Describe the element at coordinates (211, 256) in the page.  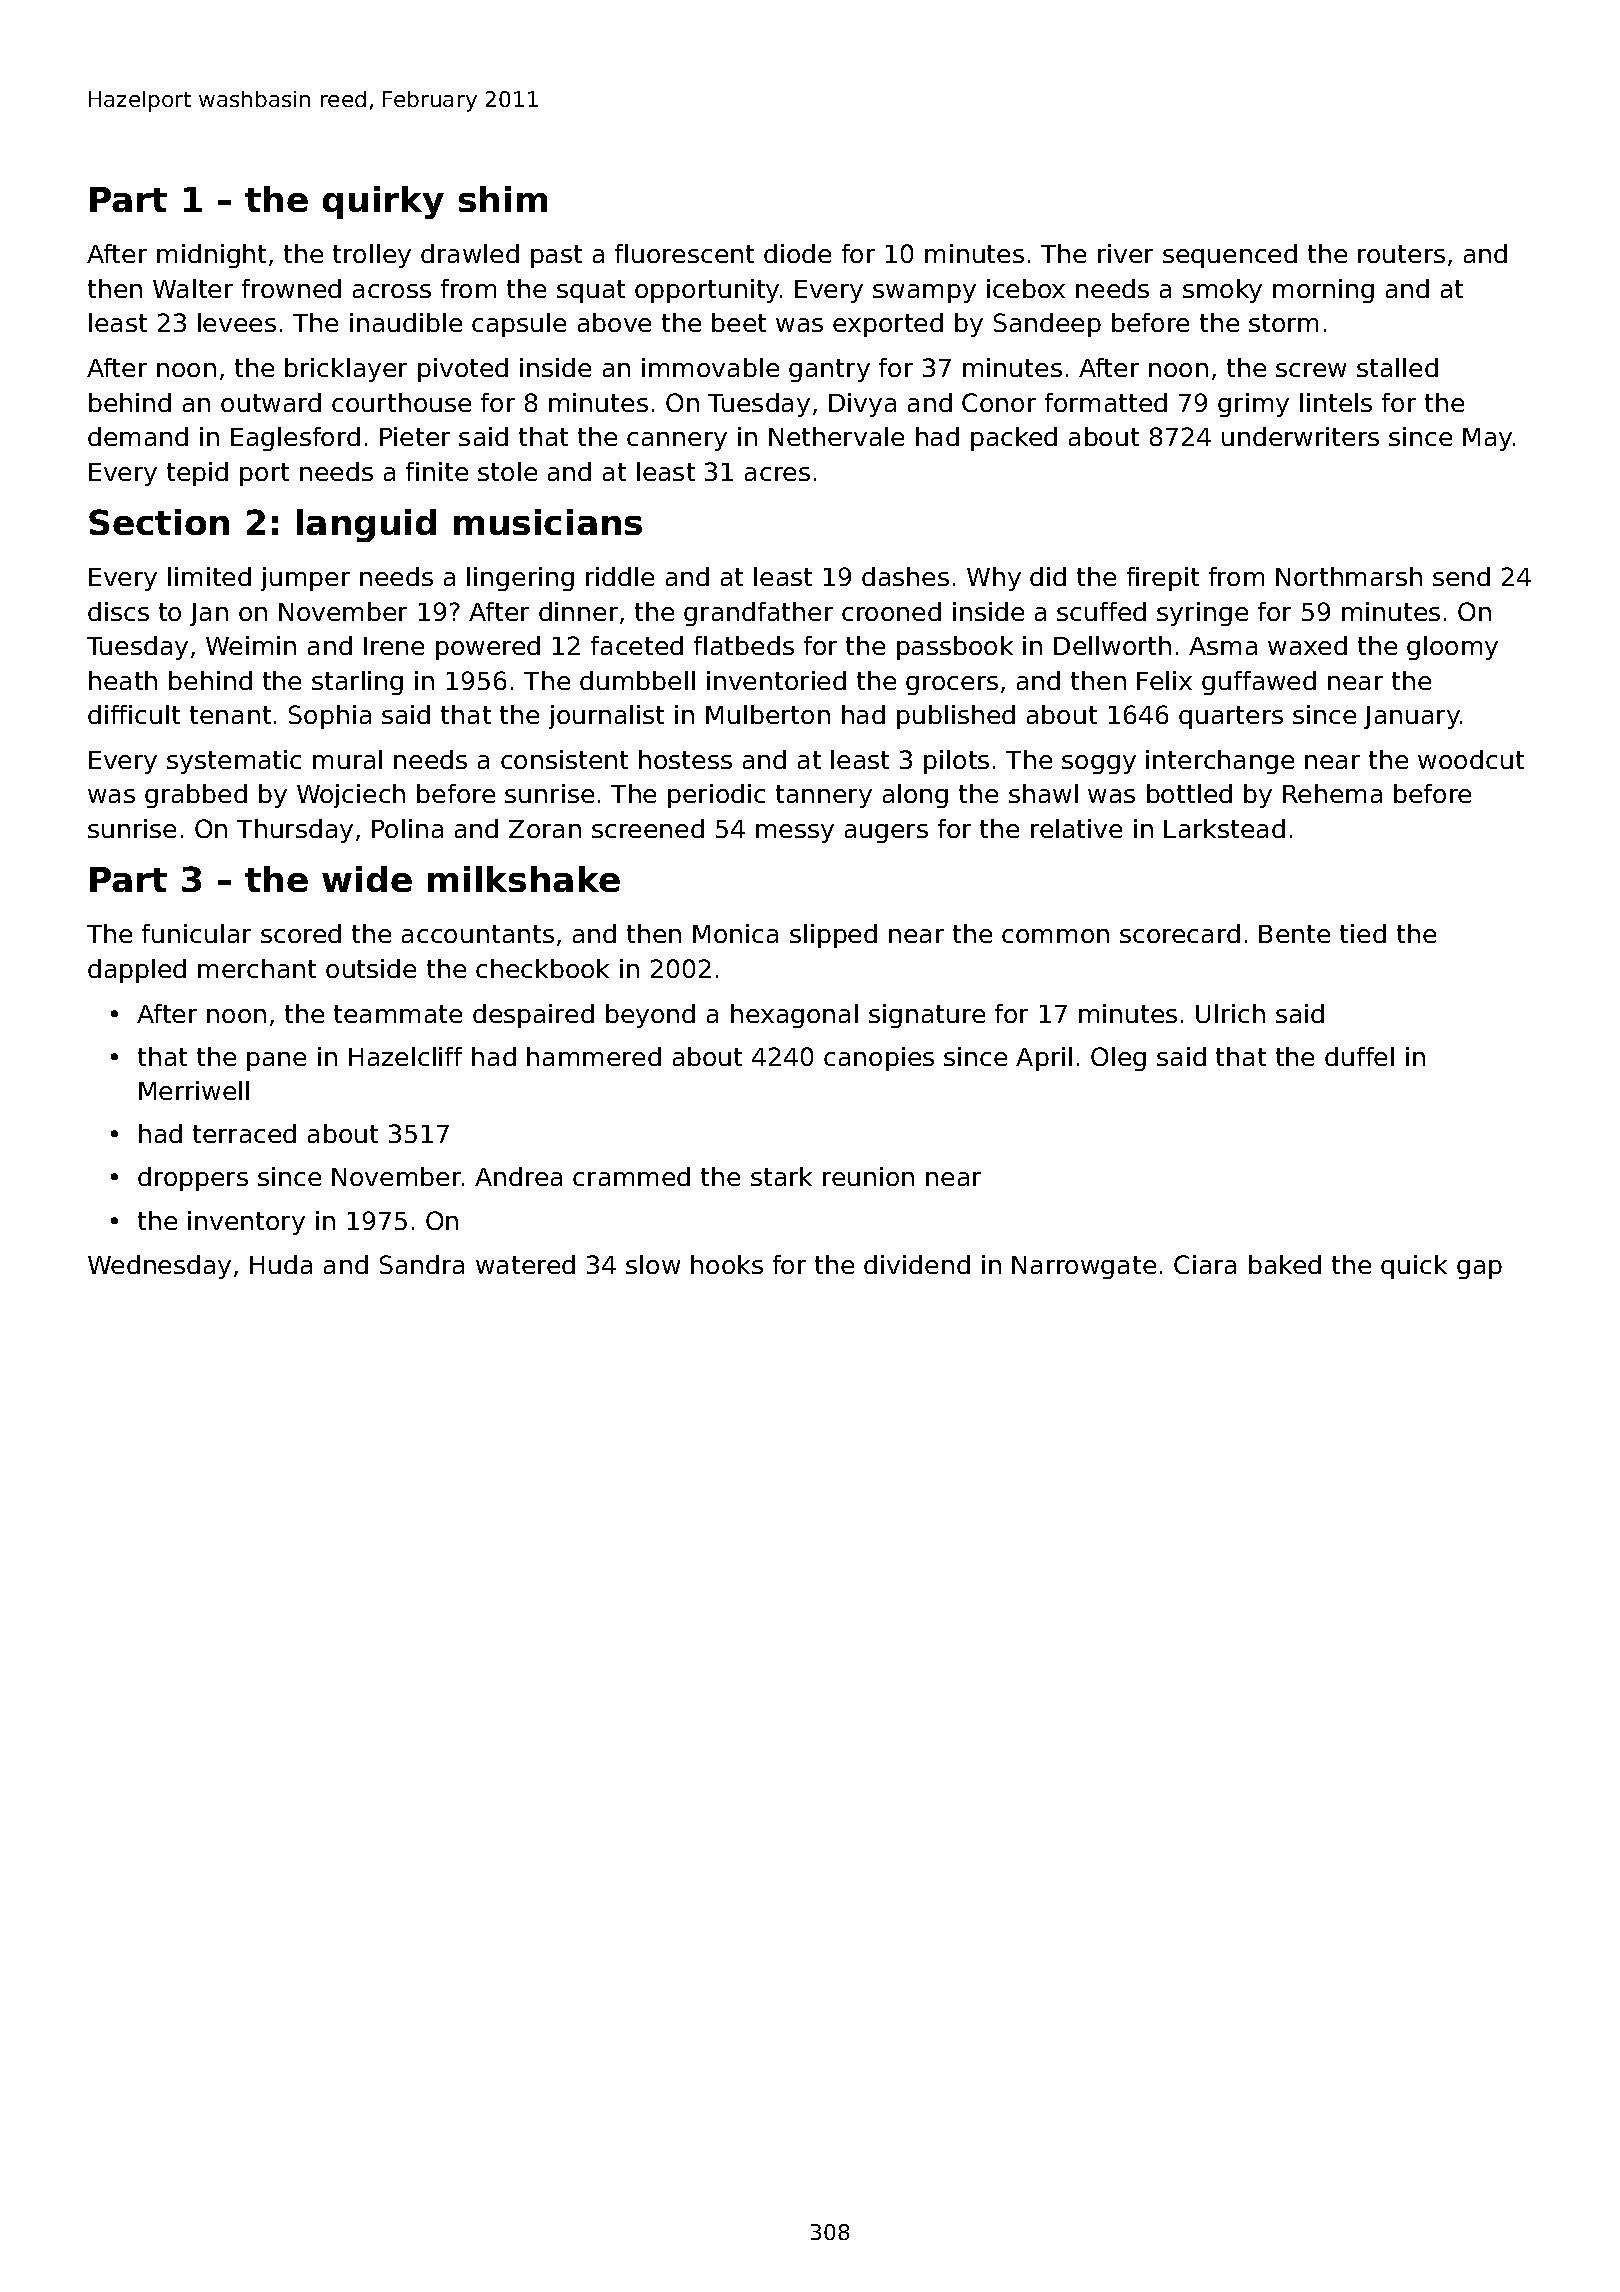
I see `midnight` at that location.
